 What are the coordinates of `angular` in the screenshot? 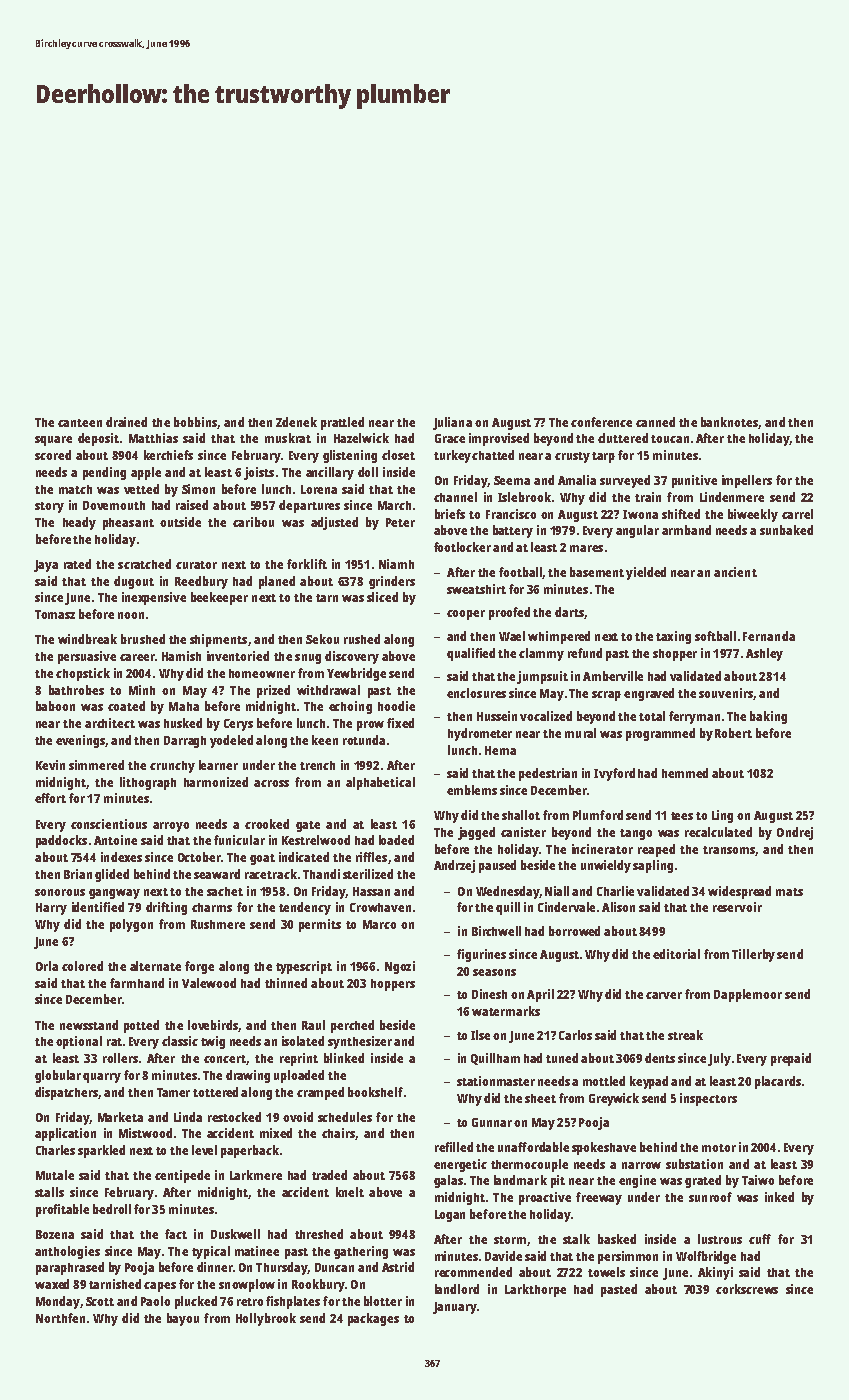 It's located at (637, 531).
